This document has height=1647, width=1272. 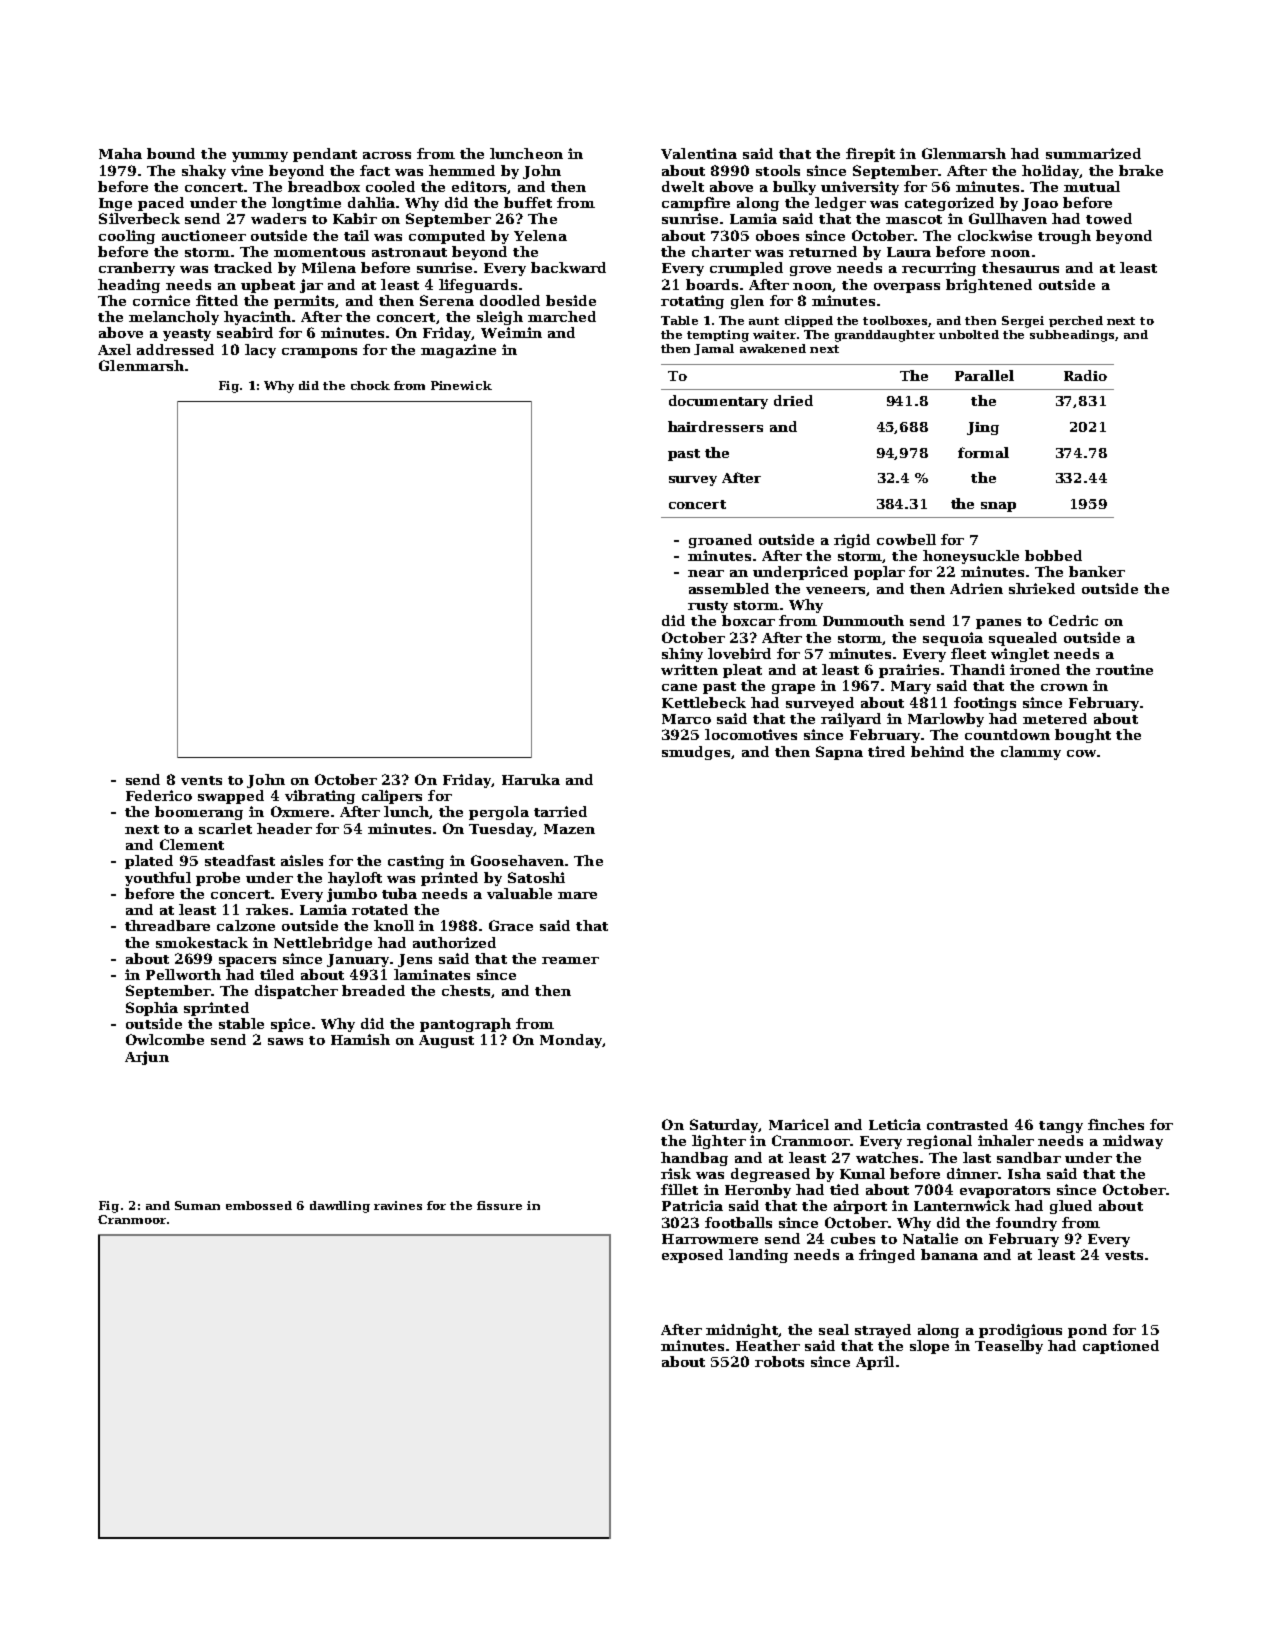 I want to click on bobbed, so click(x=1053, y=555).
